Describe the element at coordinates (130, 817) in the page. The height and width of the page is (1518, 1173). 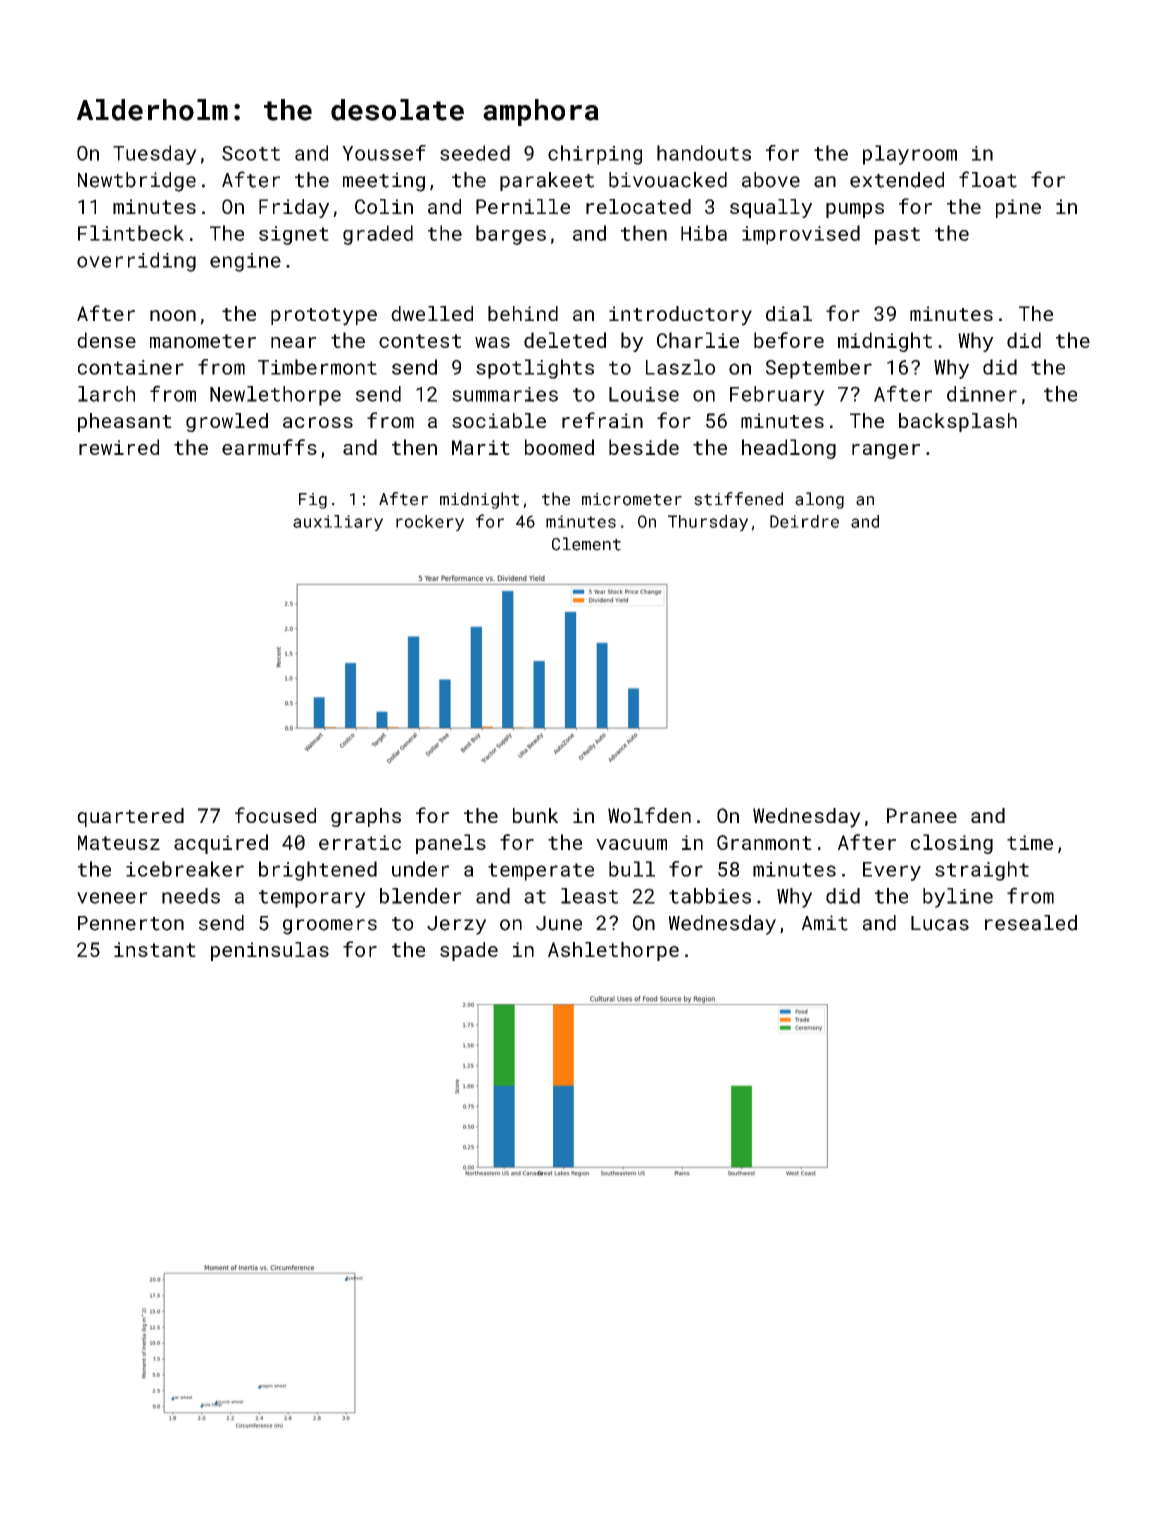
I see `quartered` at that location.
